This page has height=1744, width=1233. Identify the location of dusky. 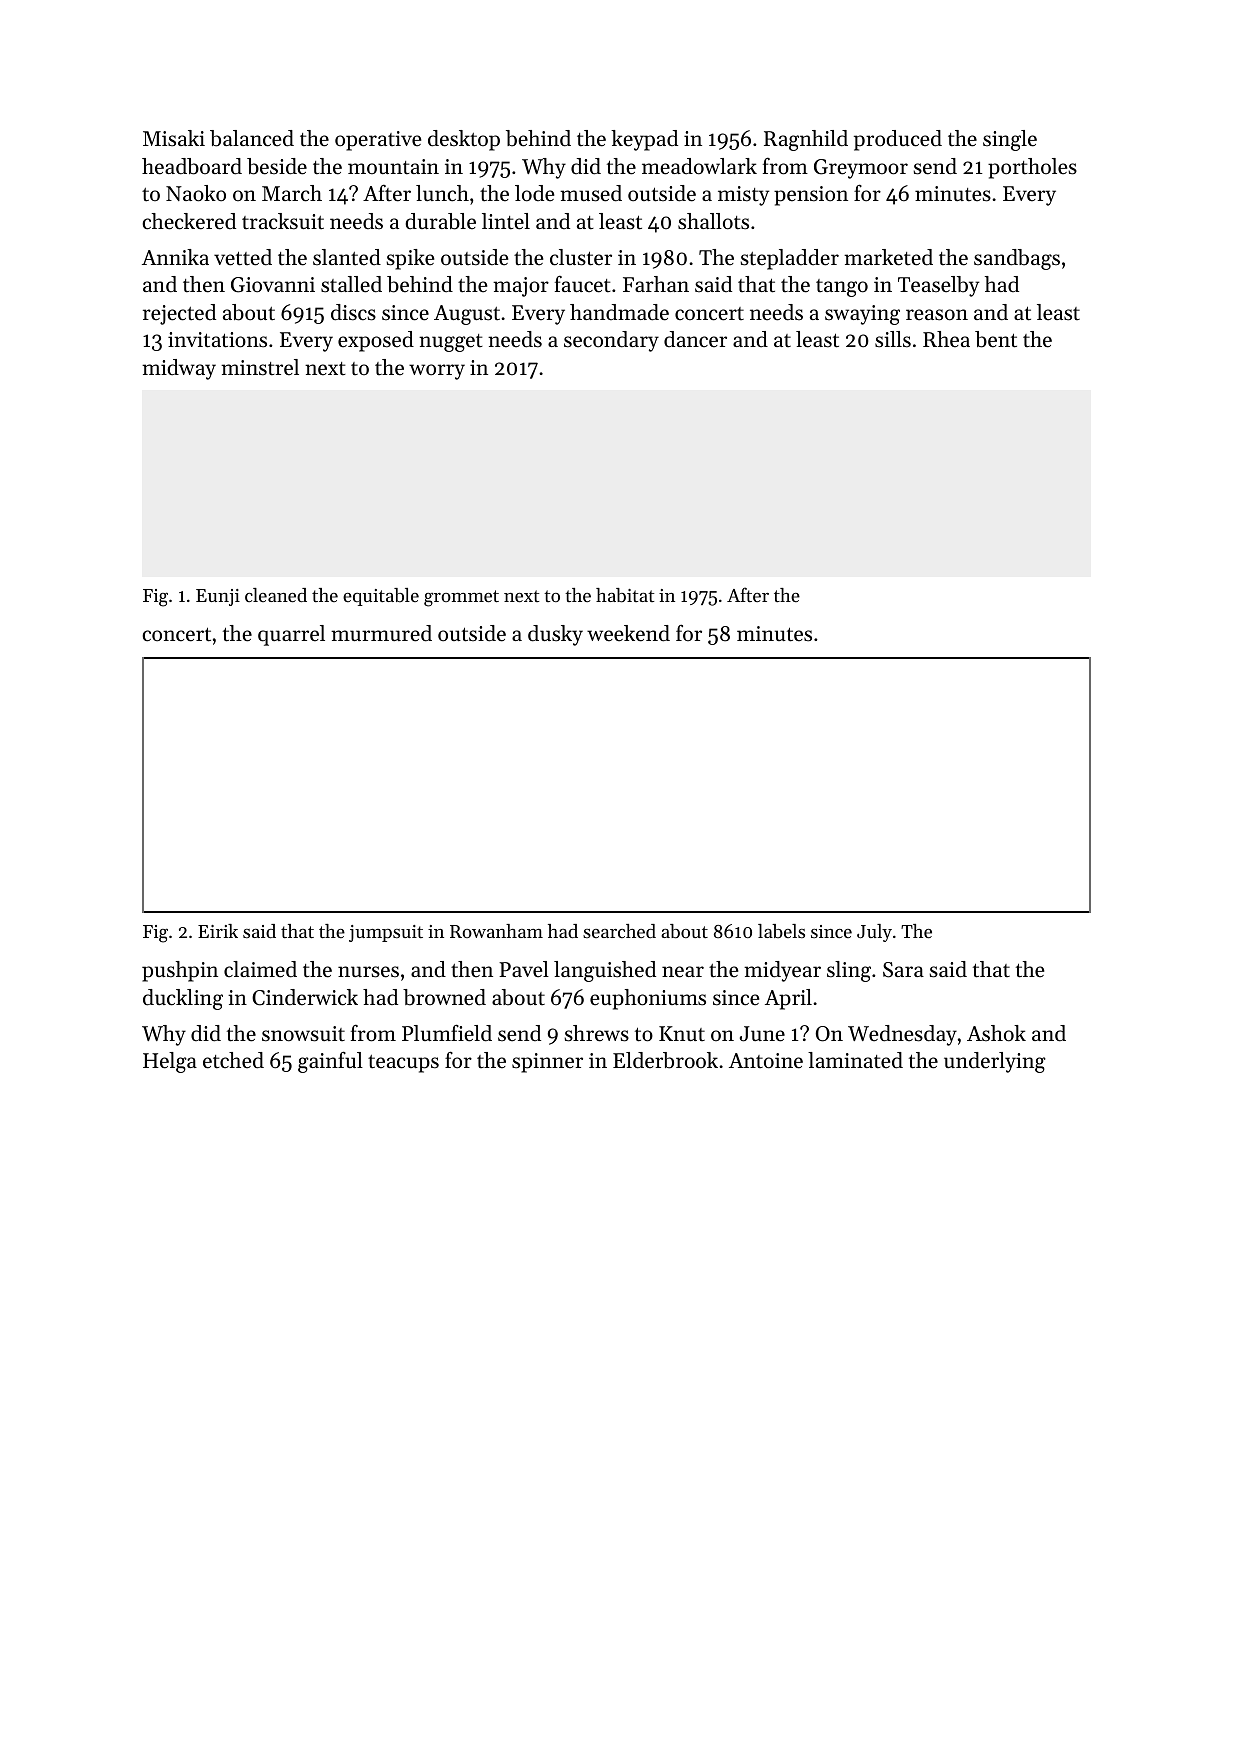
(555, 635).
